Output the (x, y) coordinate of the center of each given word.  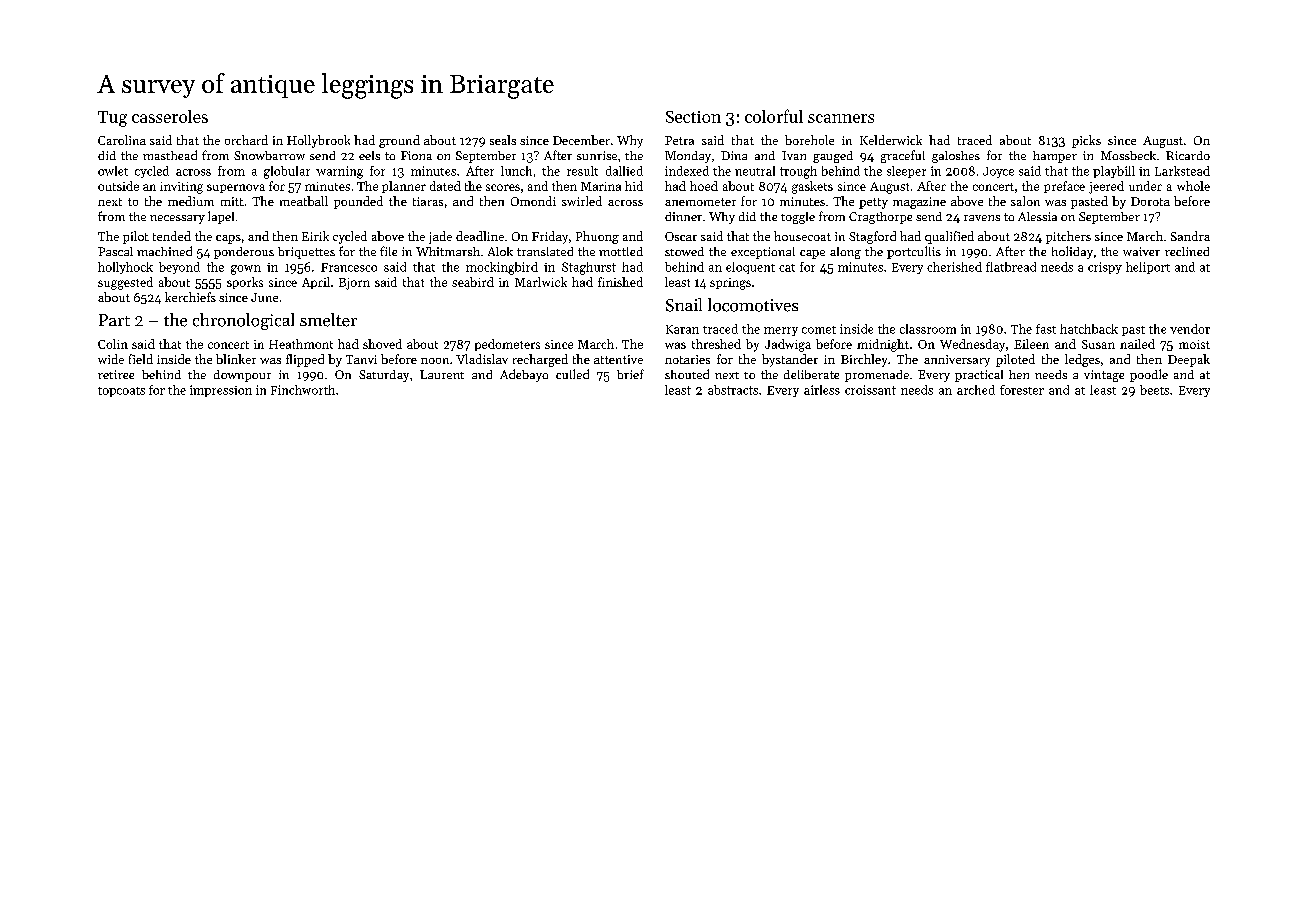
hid (634, 186)
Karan (682, 329)
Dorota (1150, 201)
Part (114, 320)
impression (221, 391)
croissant (870, 390)
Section (693, 117)
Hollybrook (318, 141)
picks (1086, 141)
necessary (177, 219)
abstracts (733, 390)
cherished (954, 267)
